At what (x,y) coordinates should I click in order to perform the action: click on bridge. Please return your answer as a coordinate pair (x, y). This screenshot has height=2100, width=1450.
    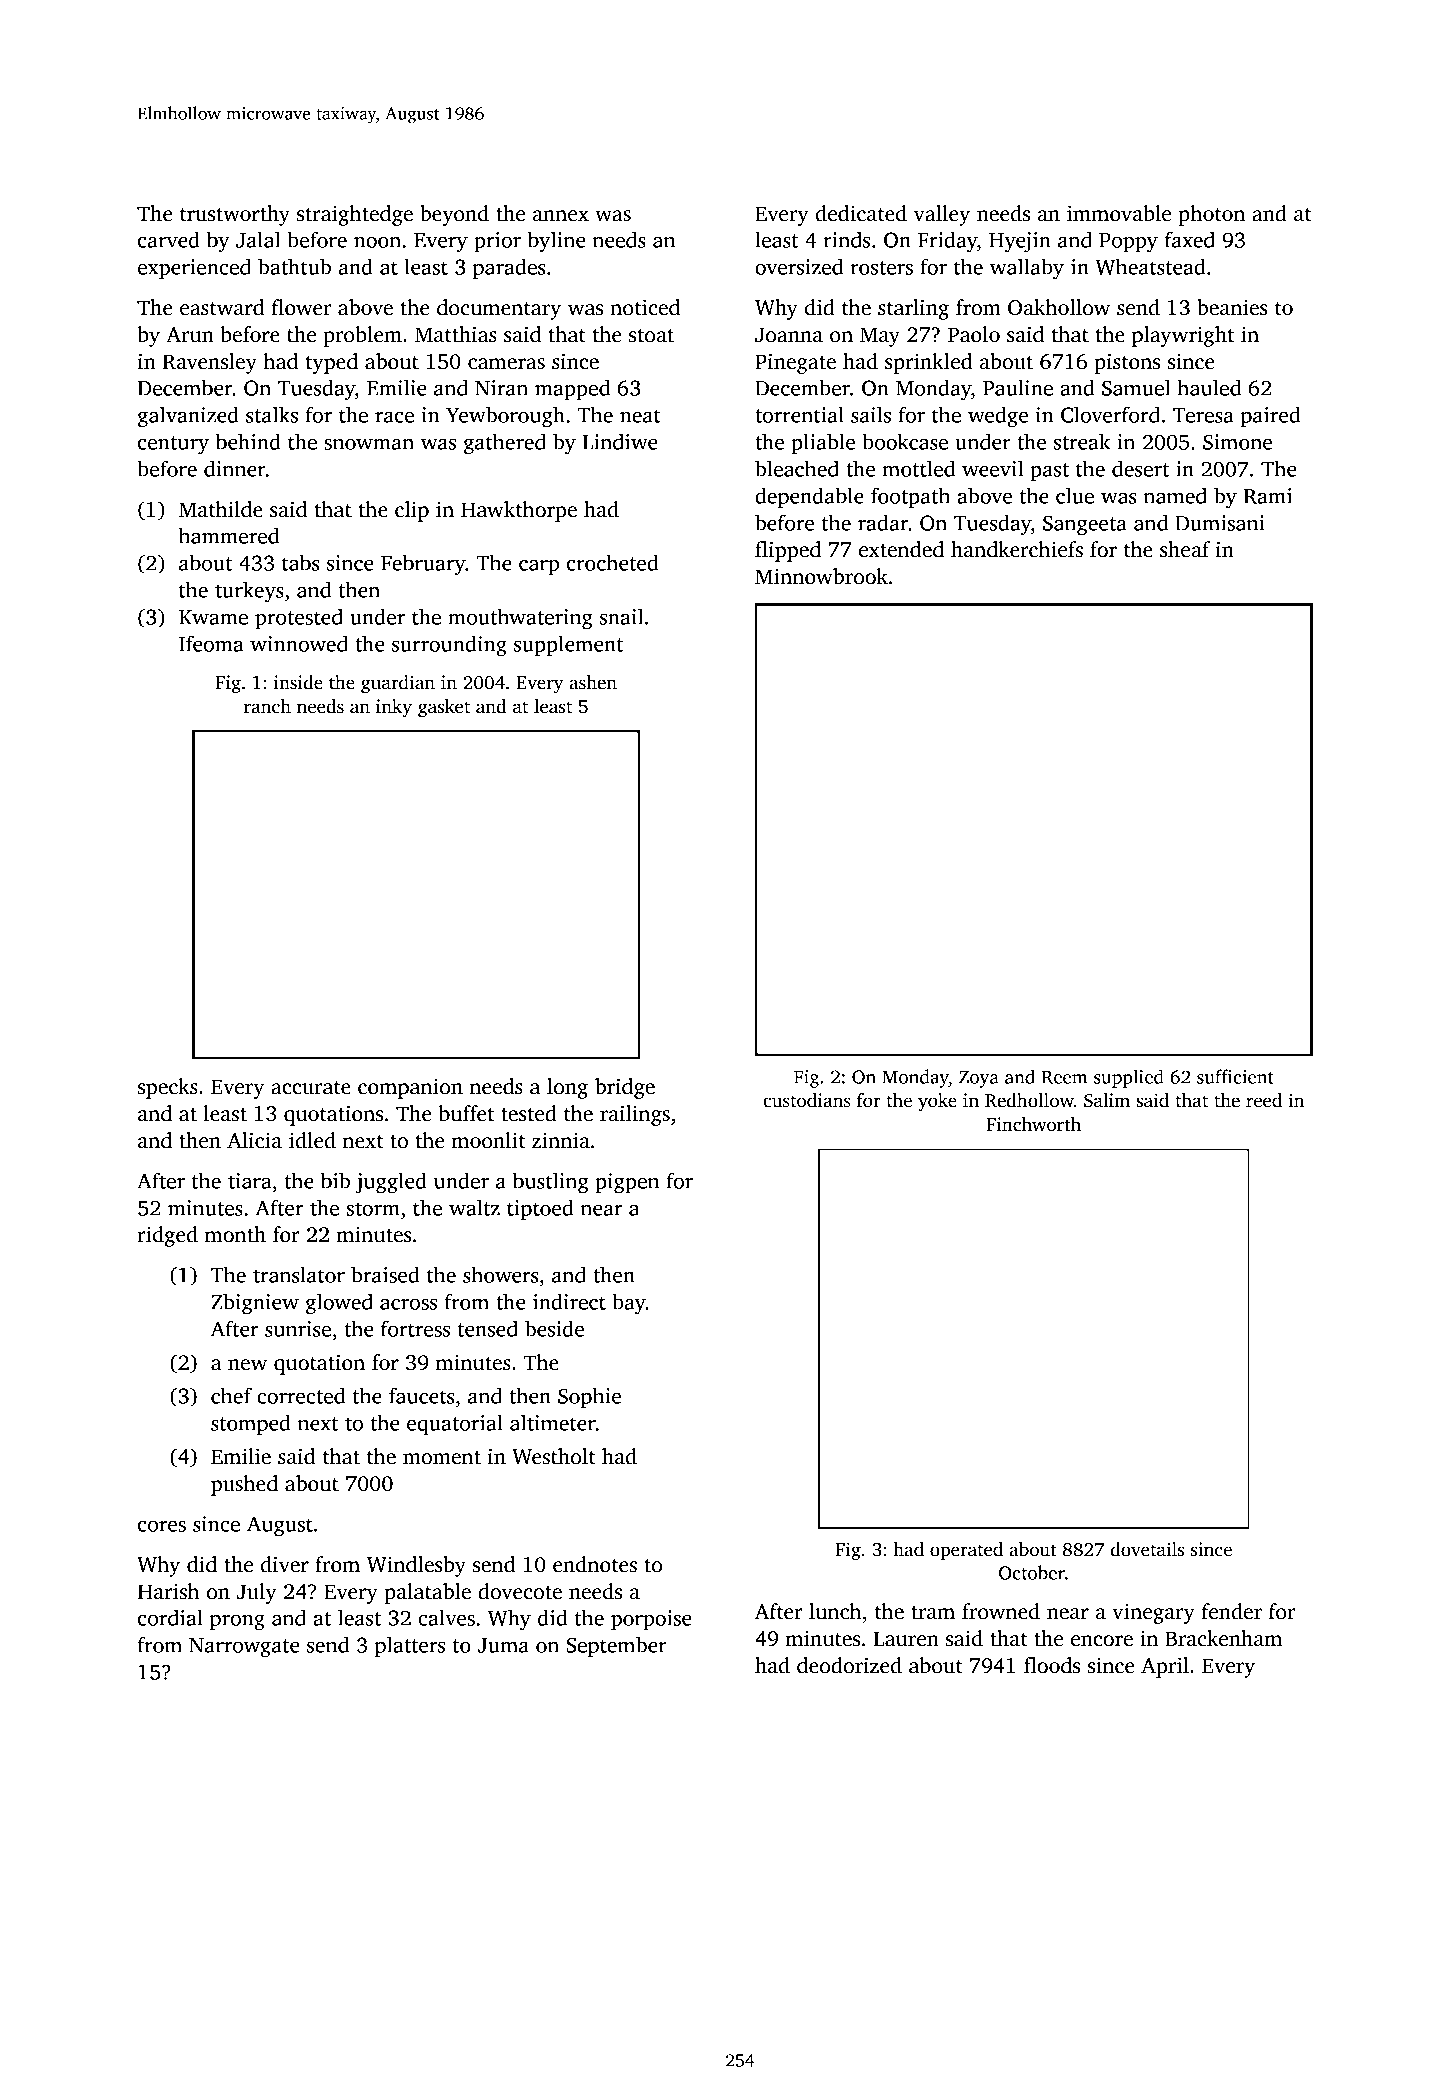
    Looking at the image, I should click on (625, 1088).
